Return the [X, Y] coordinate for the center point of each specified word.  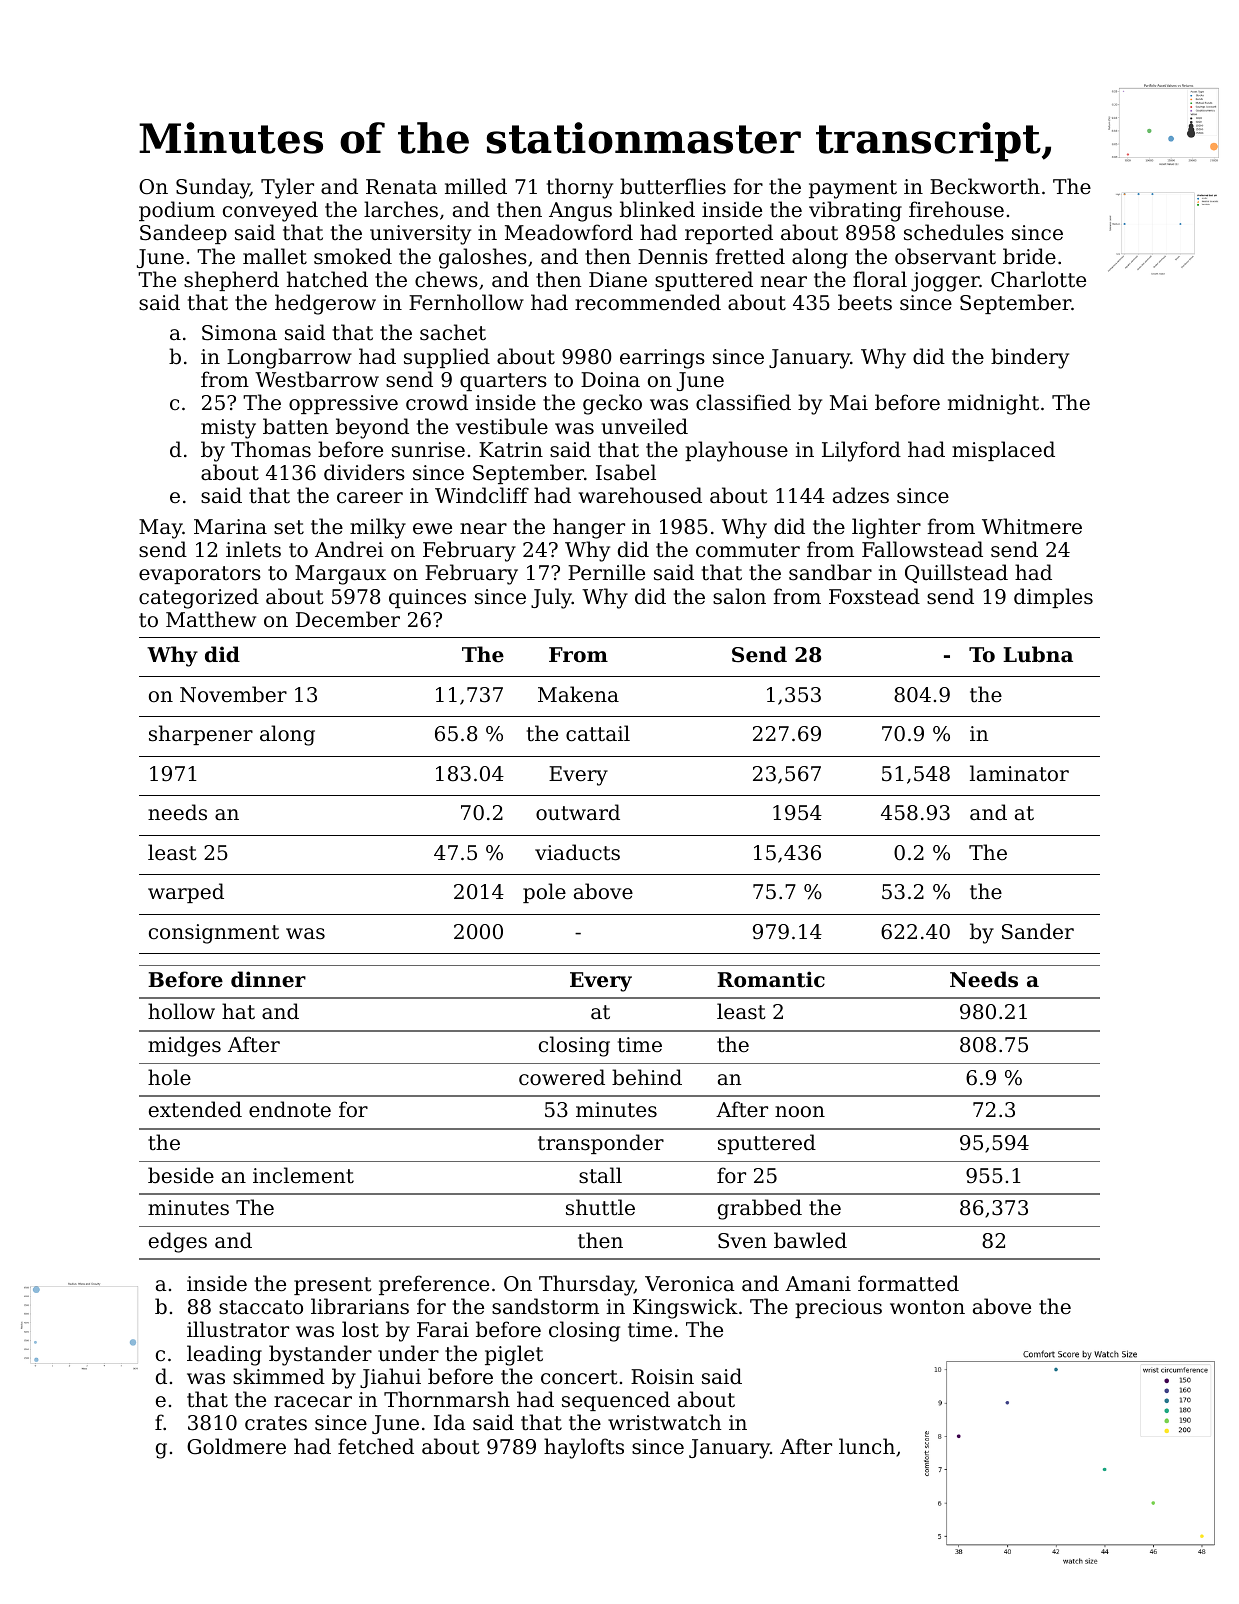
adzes [861, 495]
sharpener [201, 735]
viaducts [577, 852]
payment [853, 189]
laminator [1019, 773]
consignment [214, 934]
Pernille [606, 572]
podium [177, 211]
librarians [360, 1306]
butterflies [673, 186]
